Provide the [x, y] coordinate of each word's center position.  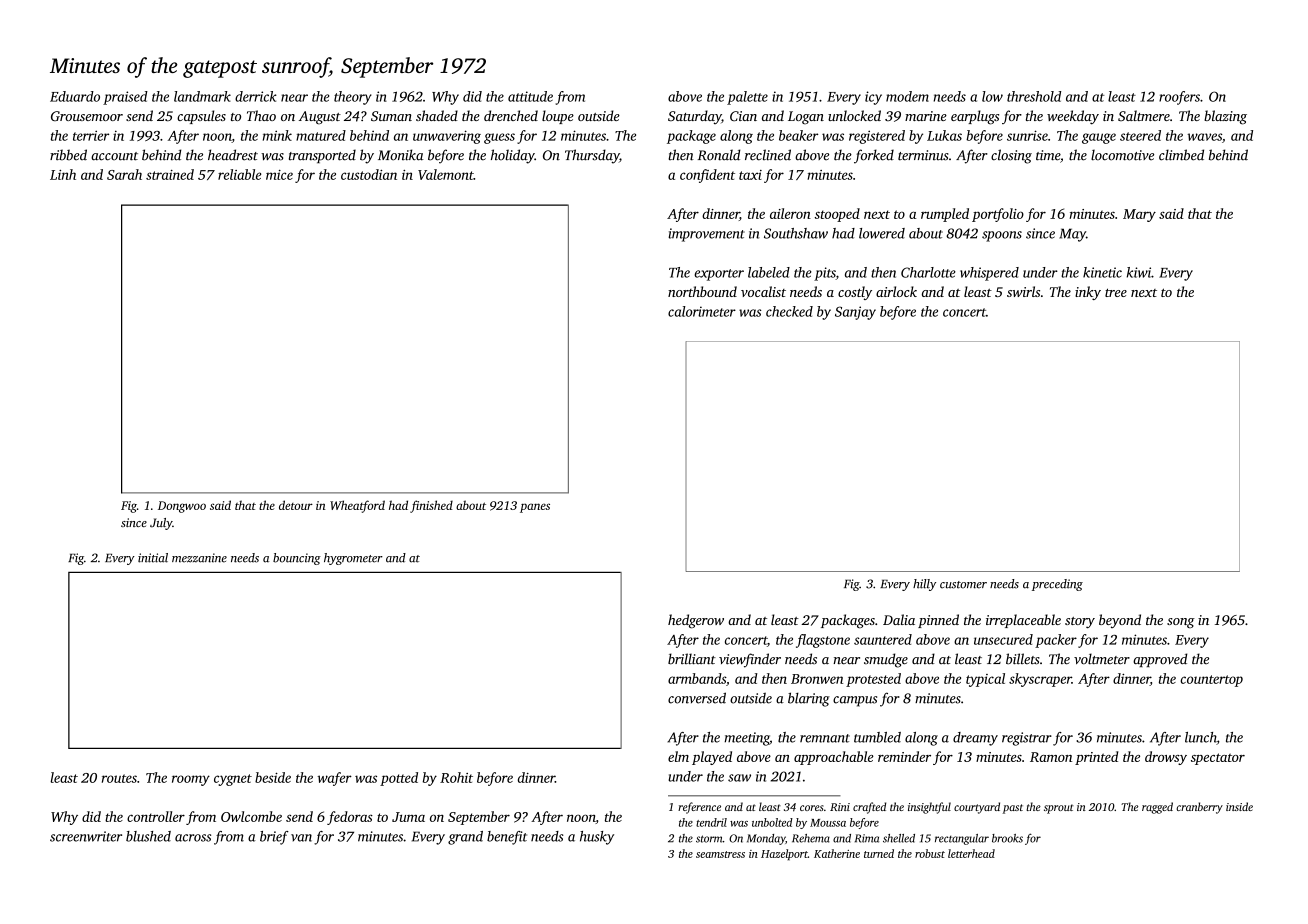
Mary [1139, 215]
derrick [256, 96]
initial [153, 558]
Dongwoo [182, 507]
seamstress [720, 854]
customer [963, 585]
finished [431, 506]
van [301, 838]
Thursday [592, 156]
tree [1116, 292]
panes [535, 508]
